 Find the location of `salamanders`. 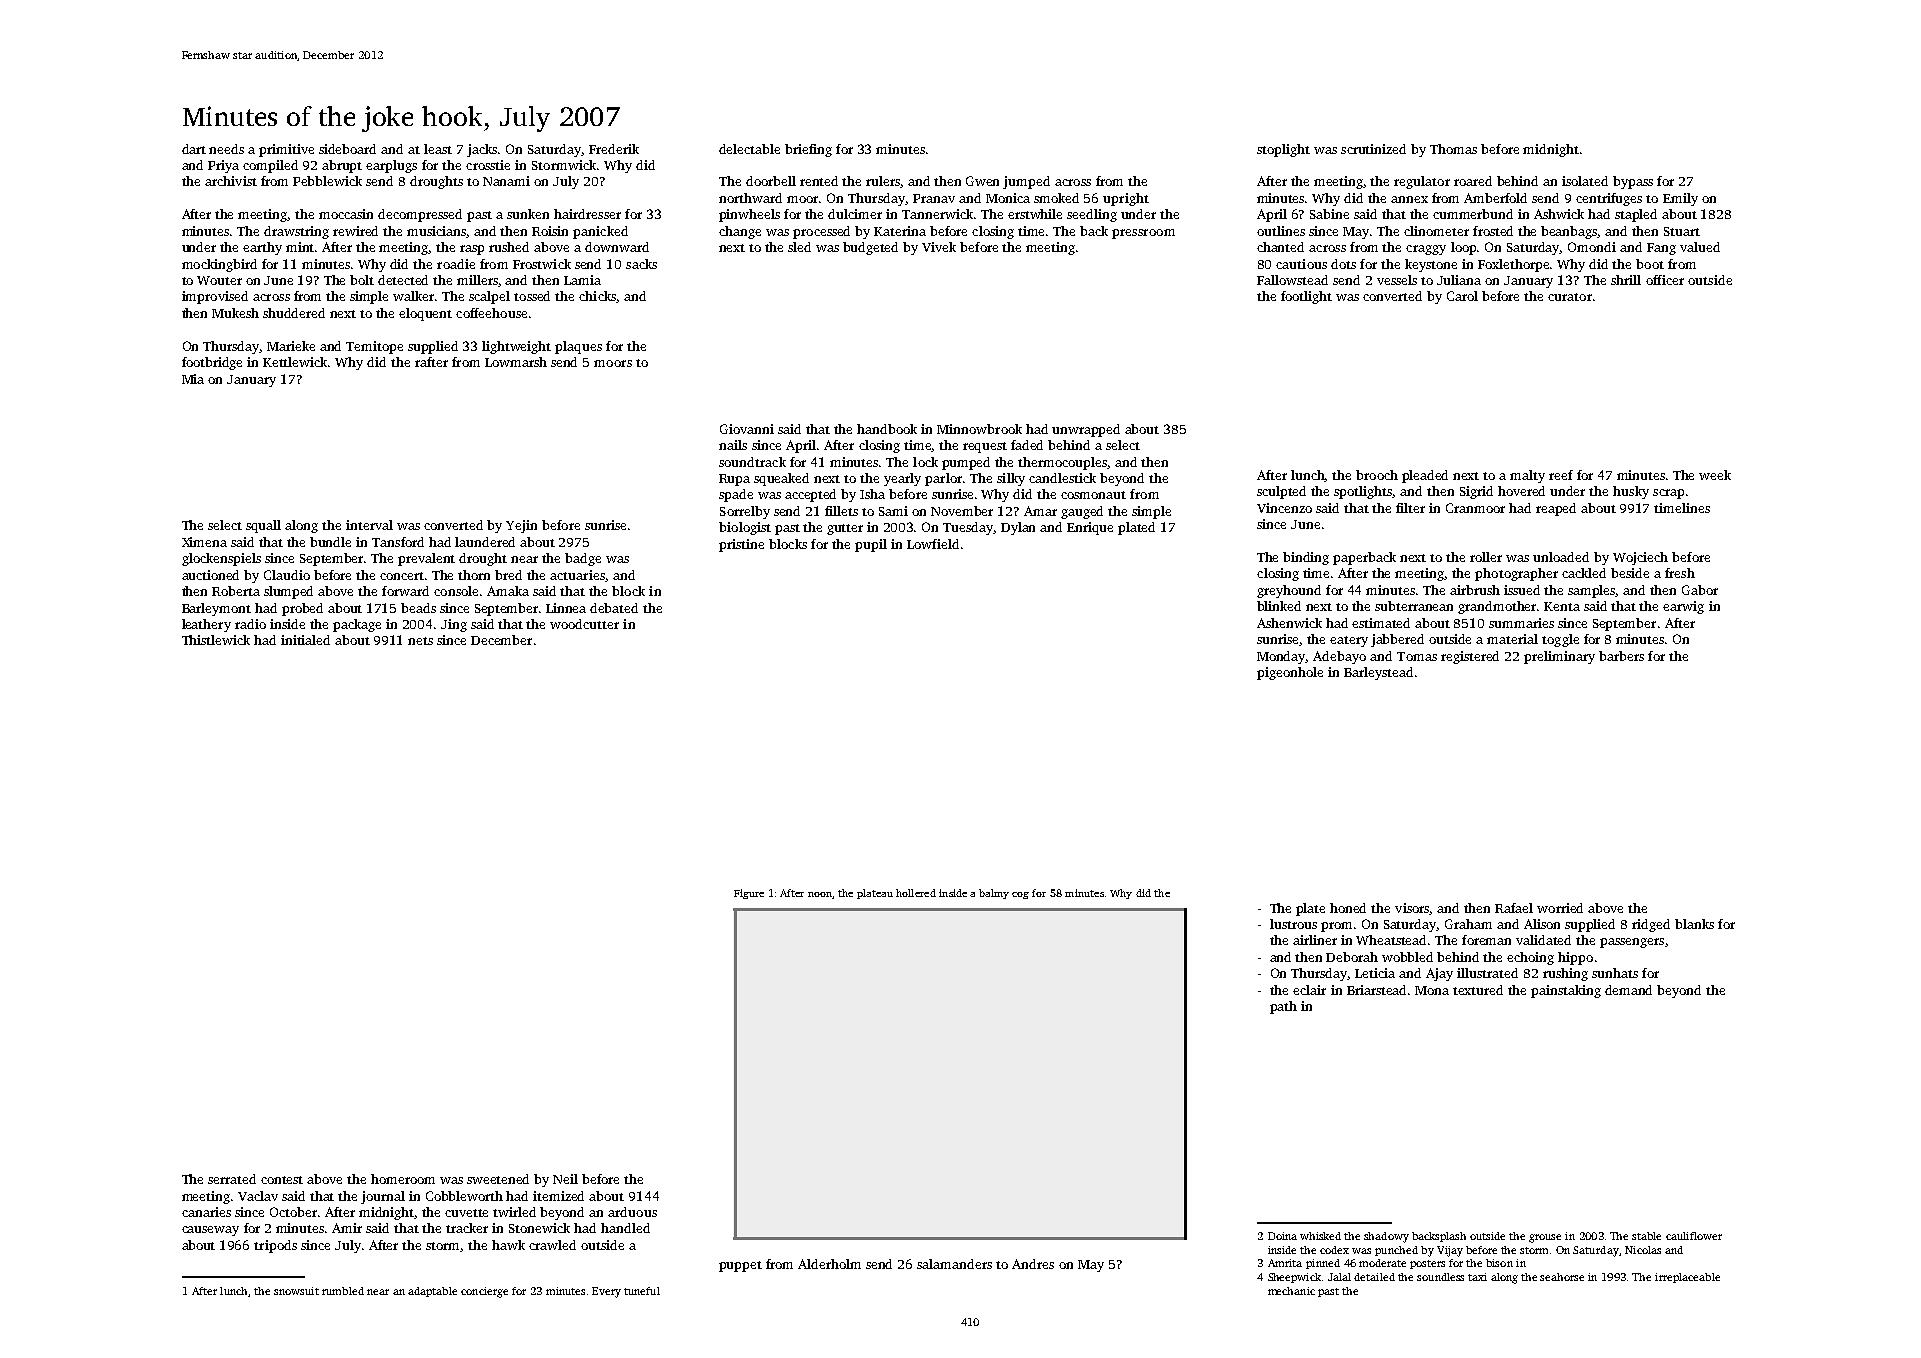

salamanders is located at coordinates (954, 1264).
